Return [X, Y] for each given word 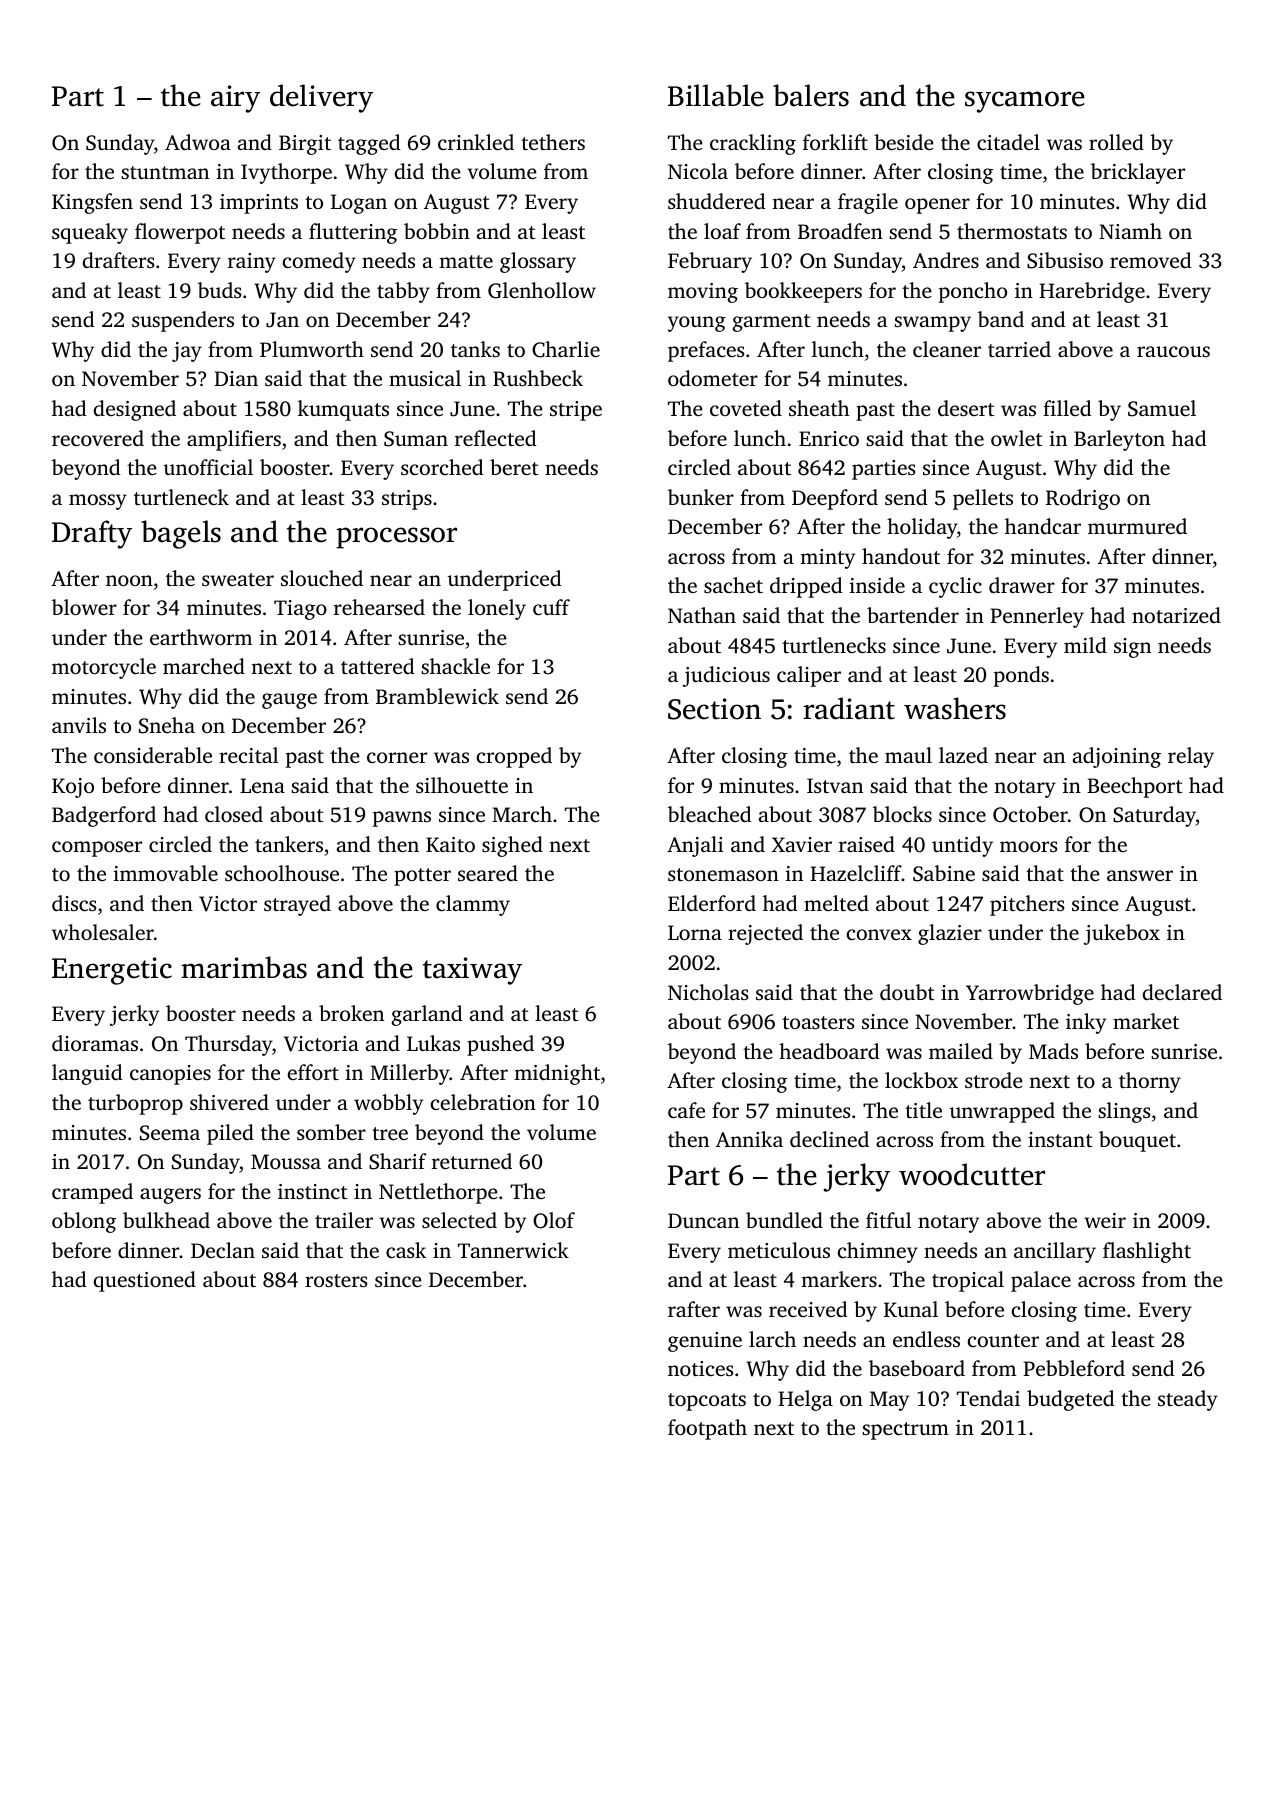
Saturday [1154, 816]
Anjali [695, 846]
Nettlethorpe [438, 1193]
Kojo [73, 788]
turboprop [135, 1104]
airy [235, 99]
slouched [322, 578]
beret [514, 467]
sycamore [1025, 102]
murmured [1137, 526]
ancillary [1055, 1252]
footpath [707, 1429]
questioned [145, 1281]
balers [811, 95]
